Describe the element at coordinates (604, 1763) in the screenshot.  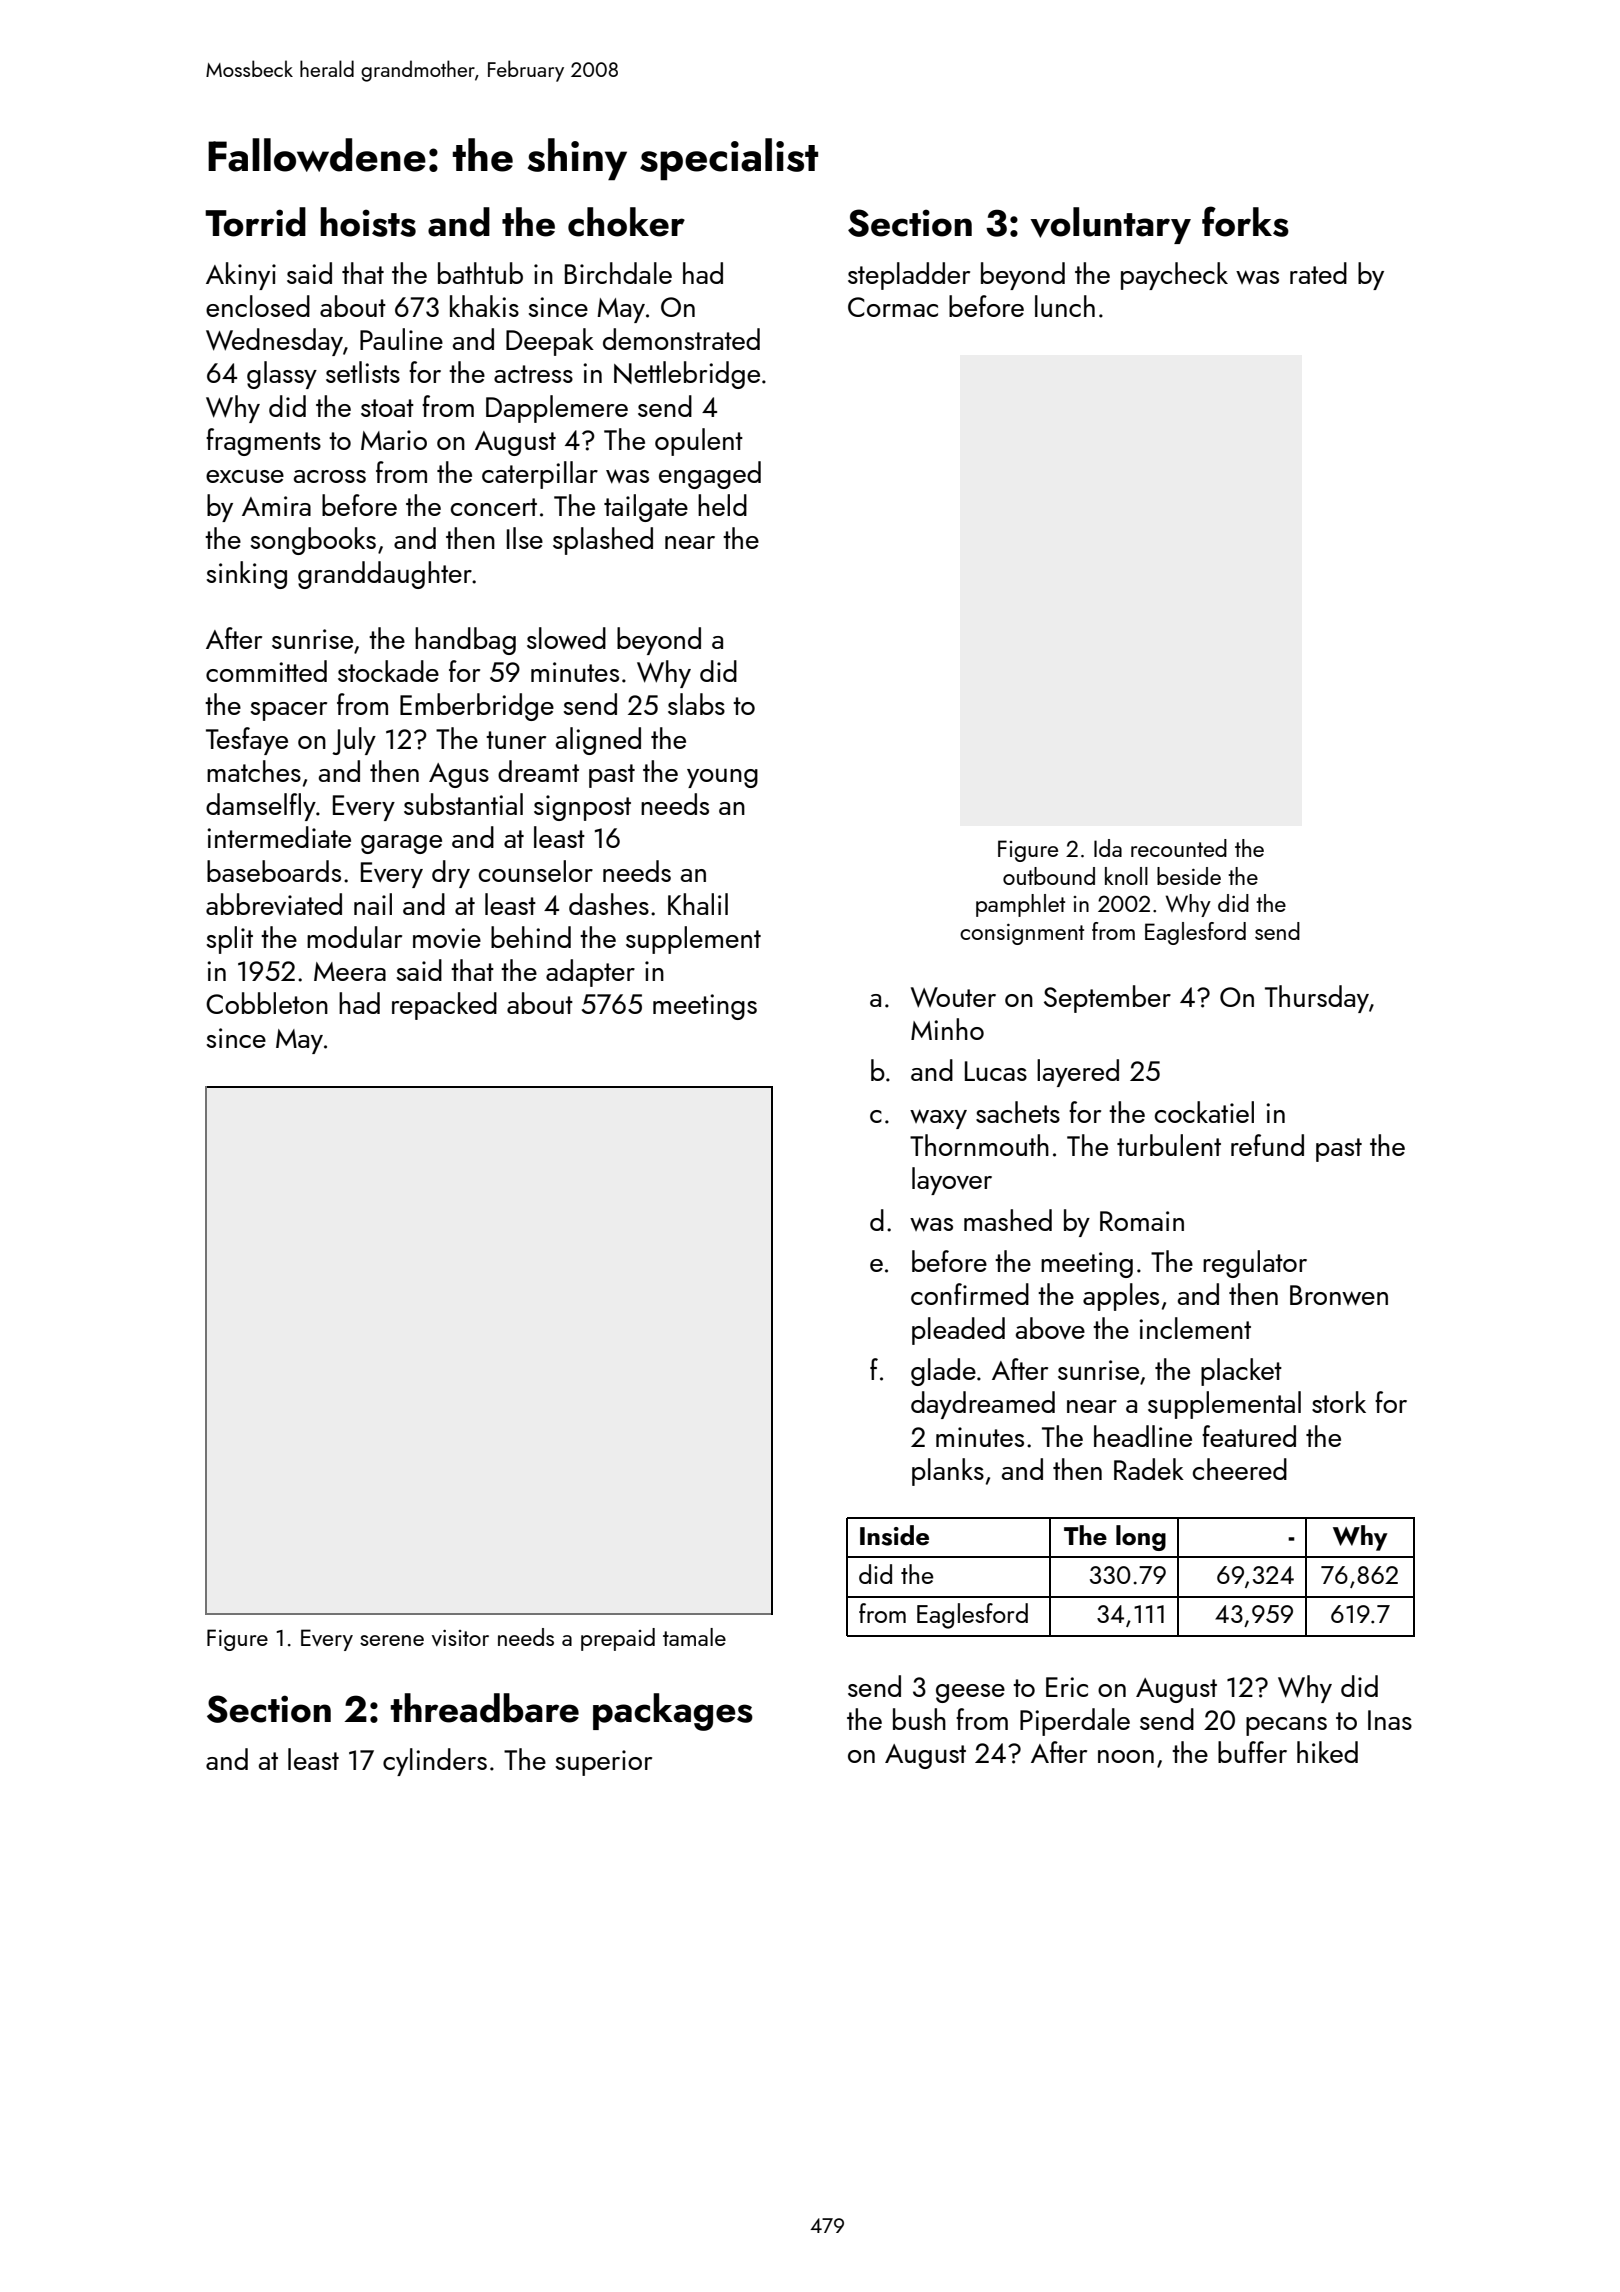
I see `superior` at that location.
